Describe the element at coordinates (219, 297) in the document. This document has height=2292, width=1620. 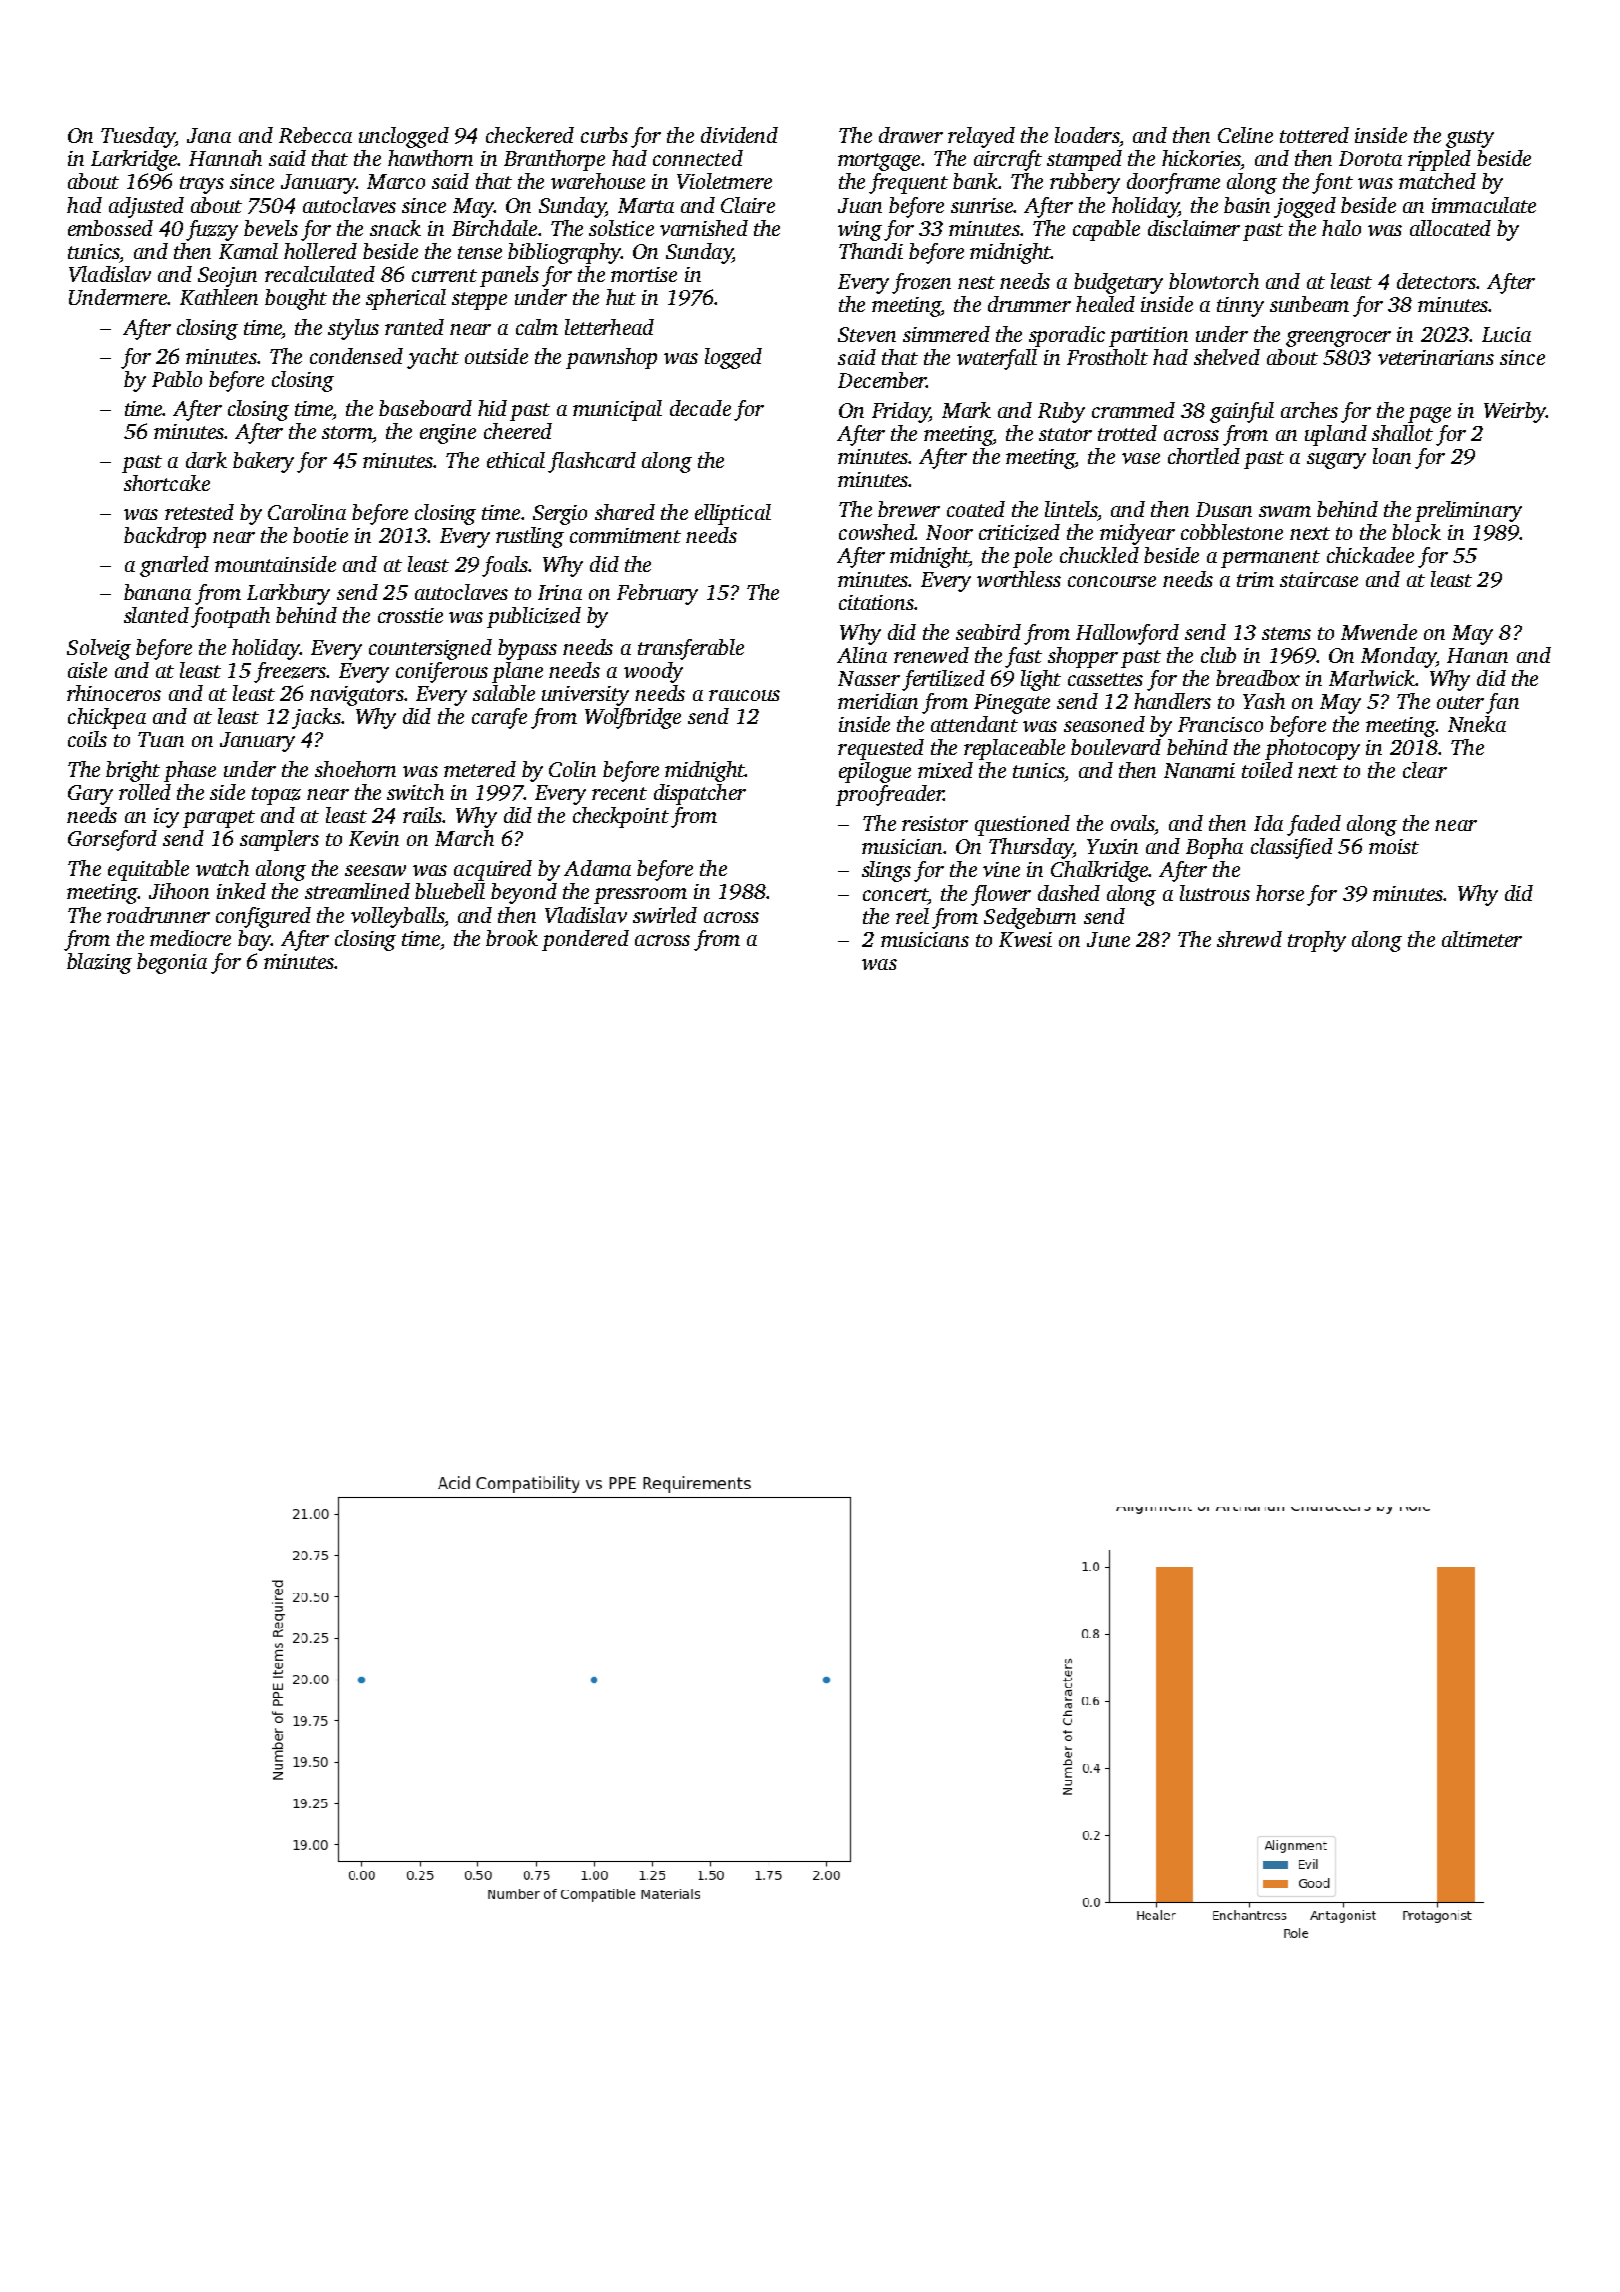
I see `Kathleen` at that location.
